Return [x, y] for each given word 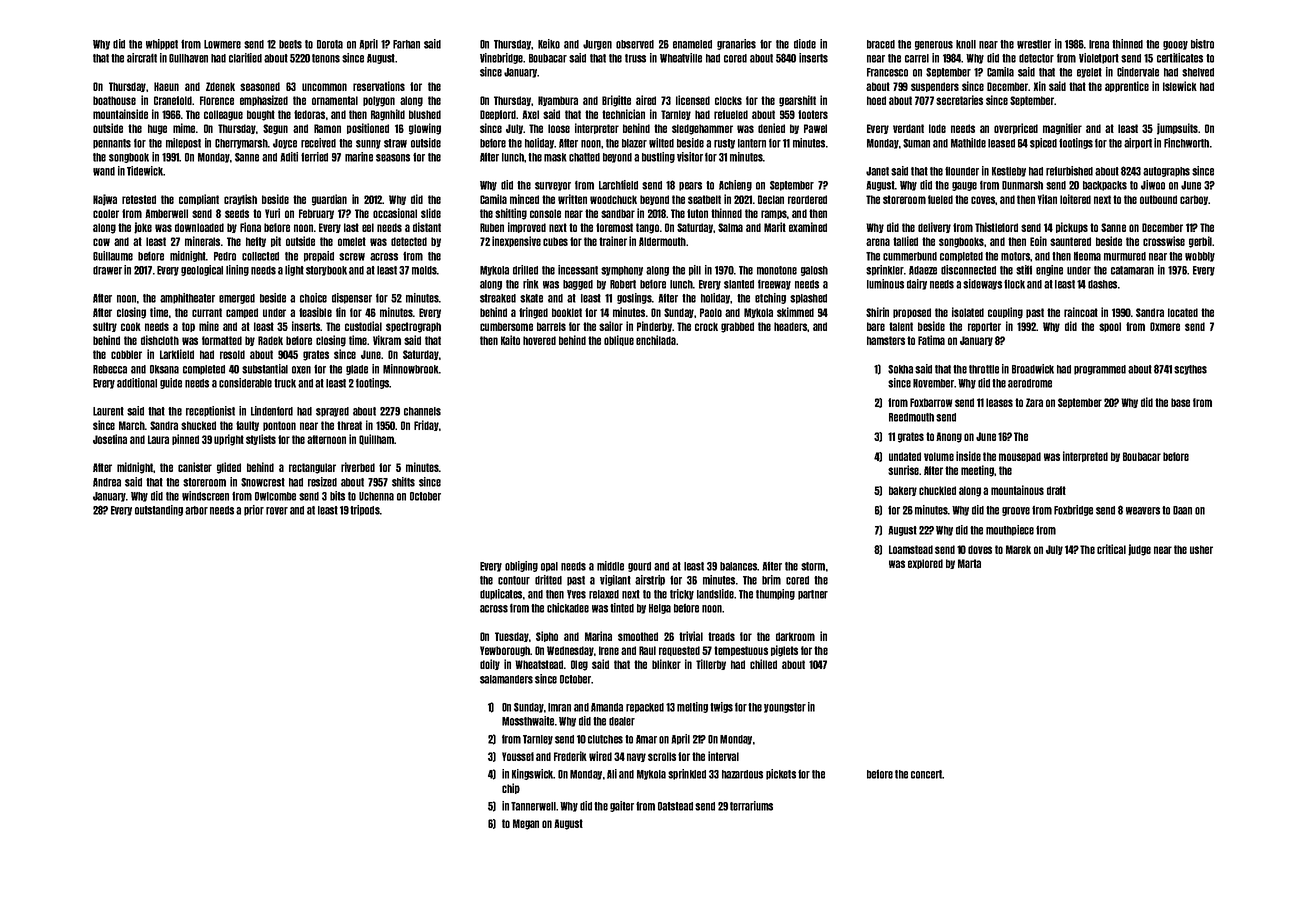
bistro [1202, 44]
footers [813, 114]
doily [490, 664]
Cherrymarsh [241, 144]
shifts [403, 482]
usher [1201, 549]
